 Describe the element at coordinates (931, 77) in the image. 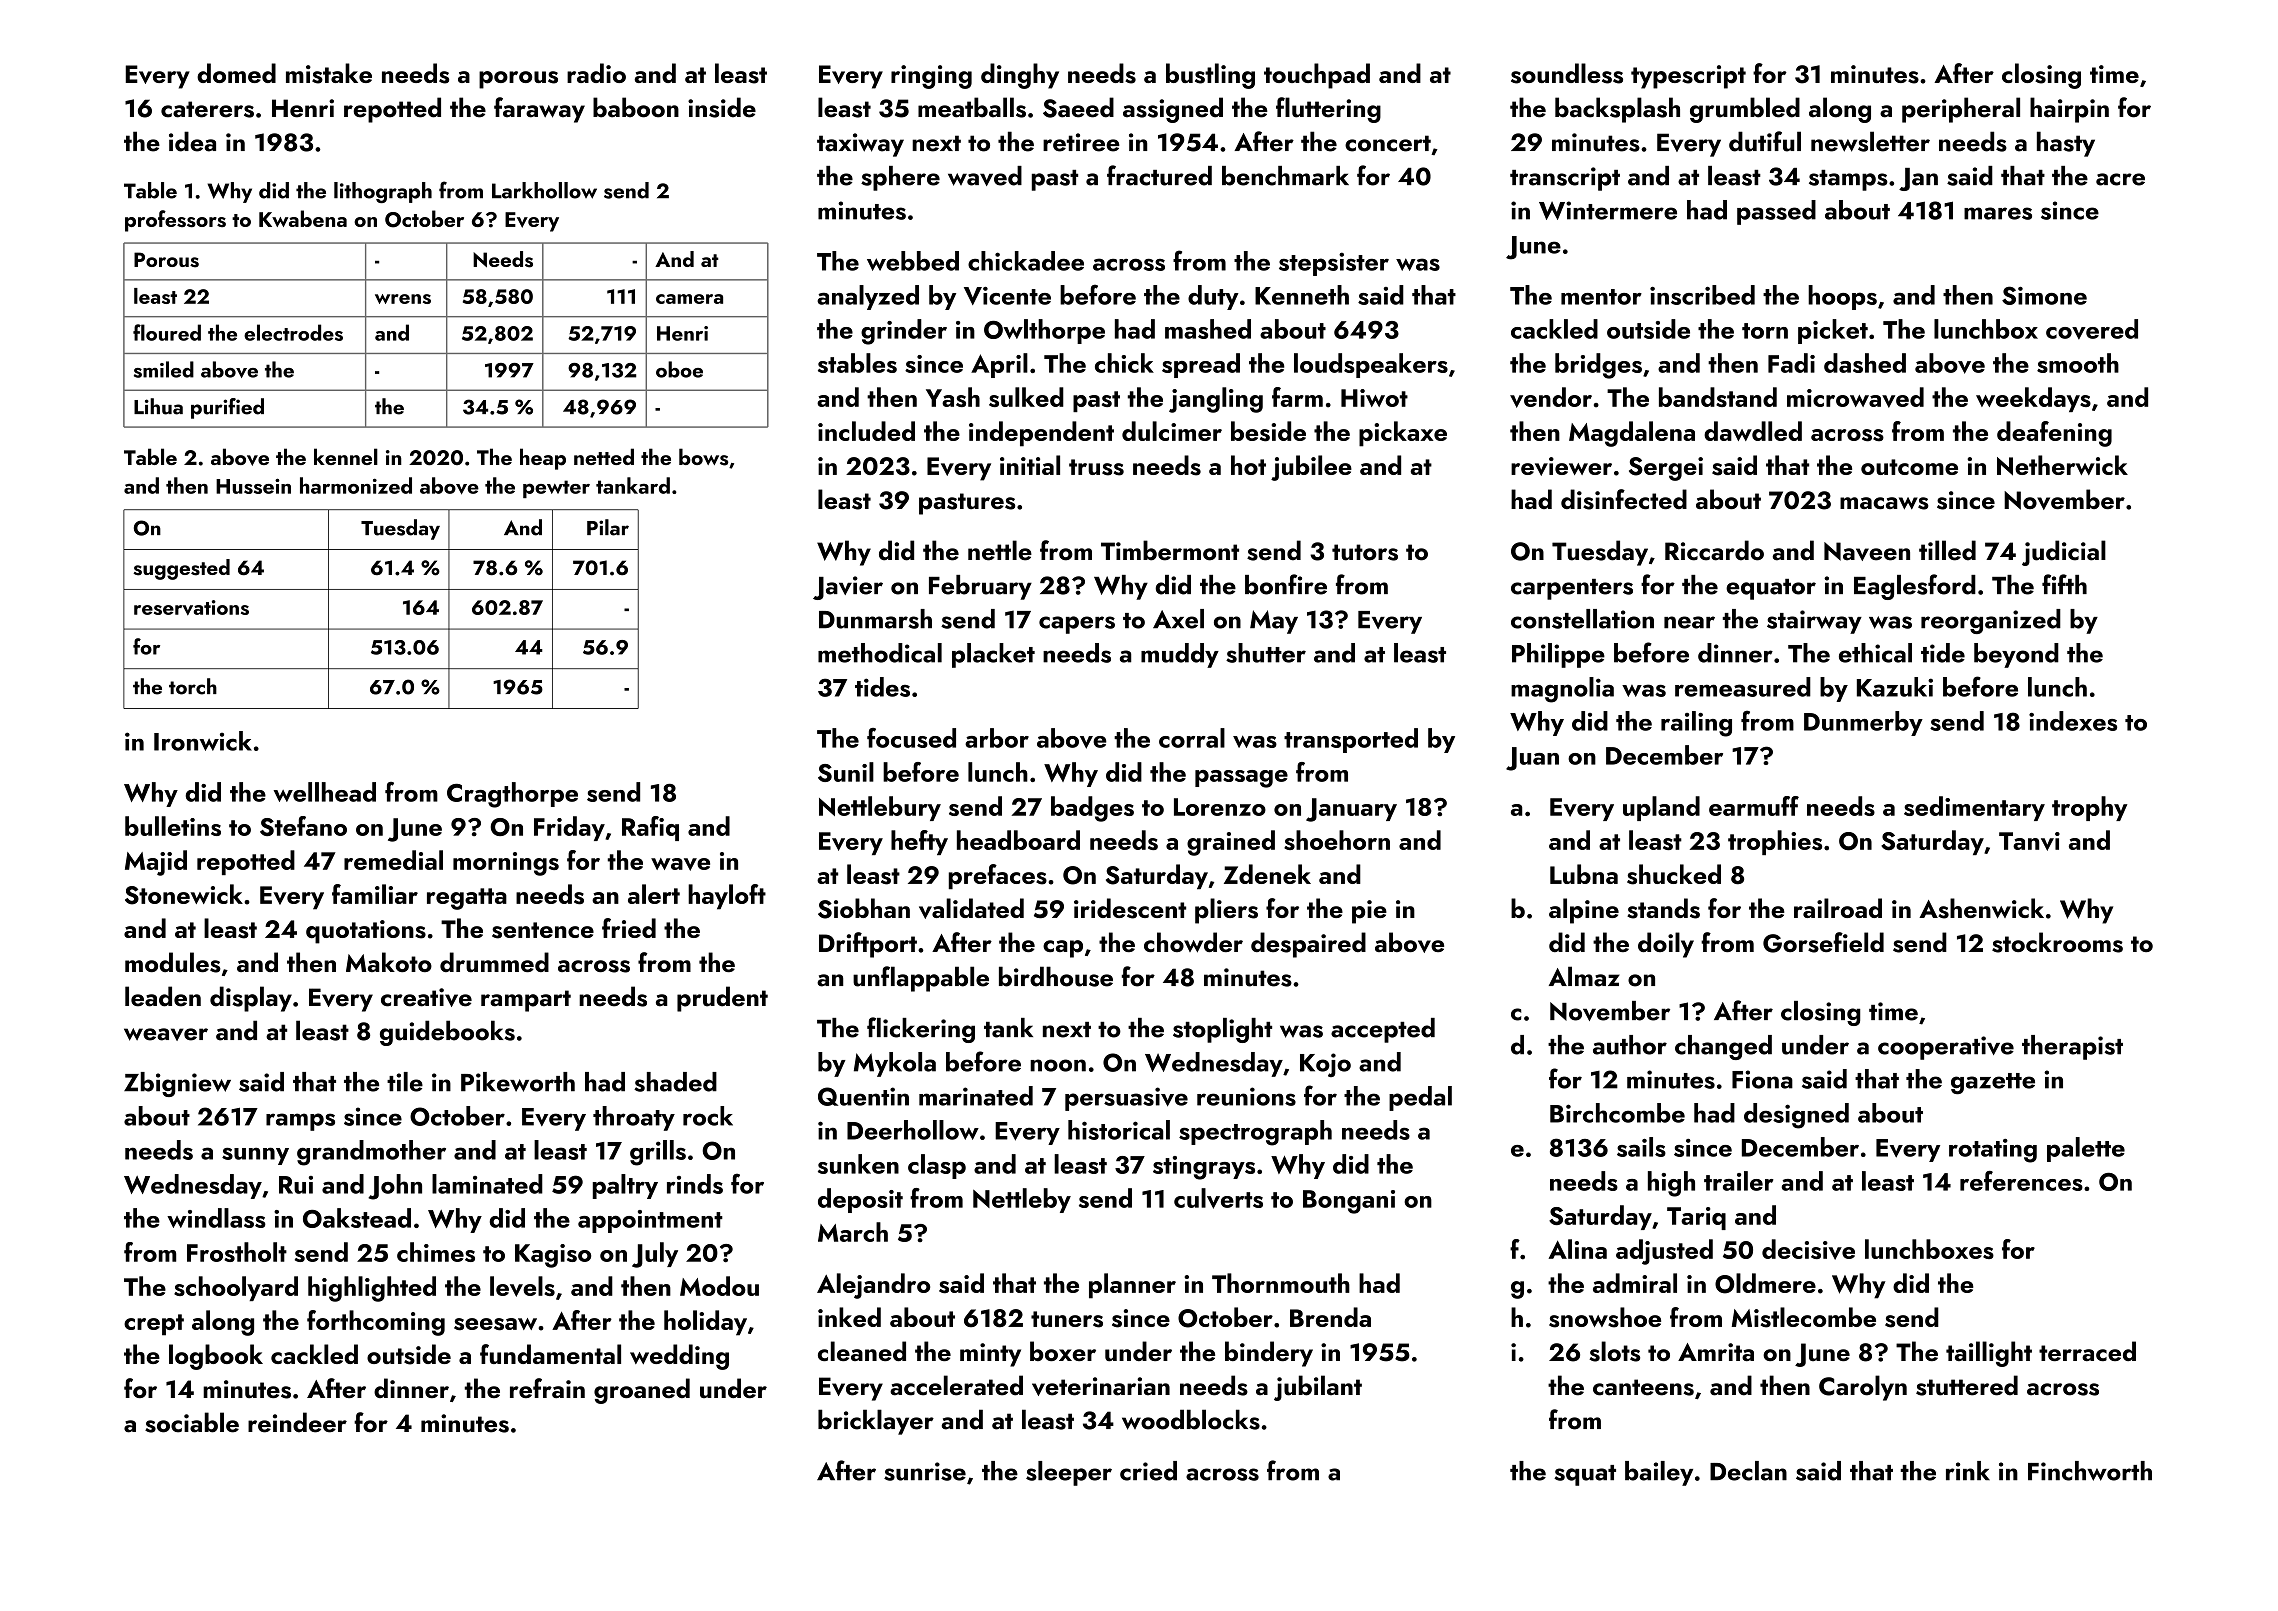

I see `ringing` at that location.
